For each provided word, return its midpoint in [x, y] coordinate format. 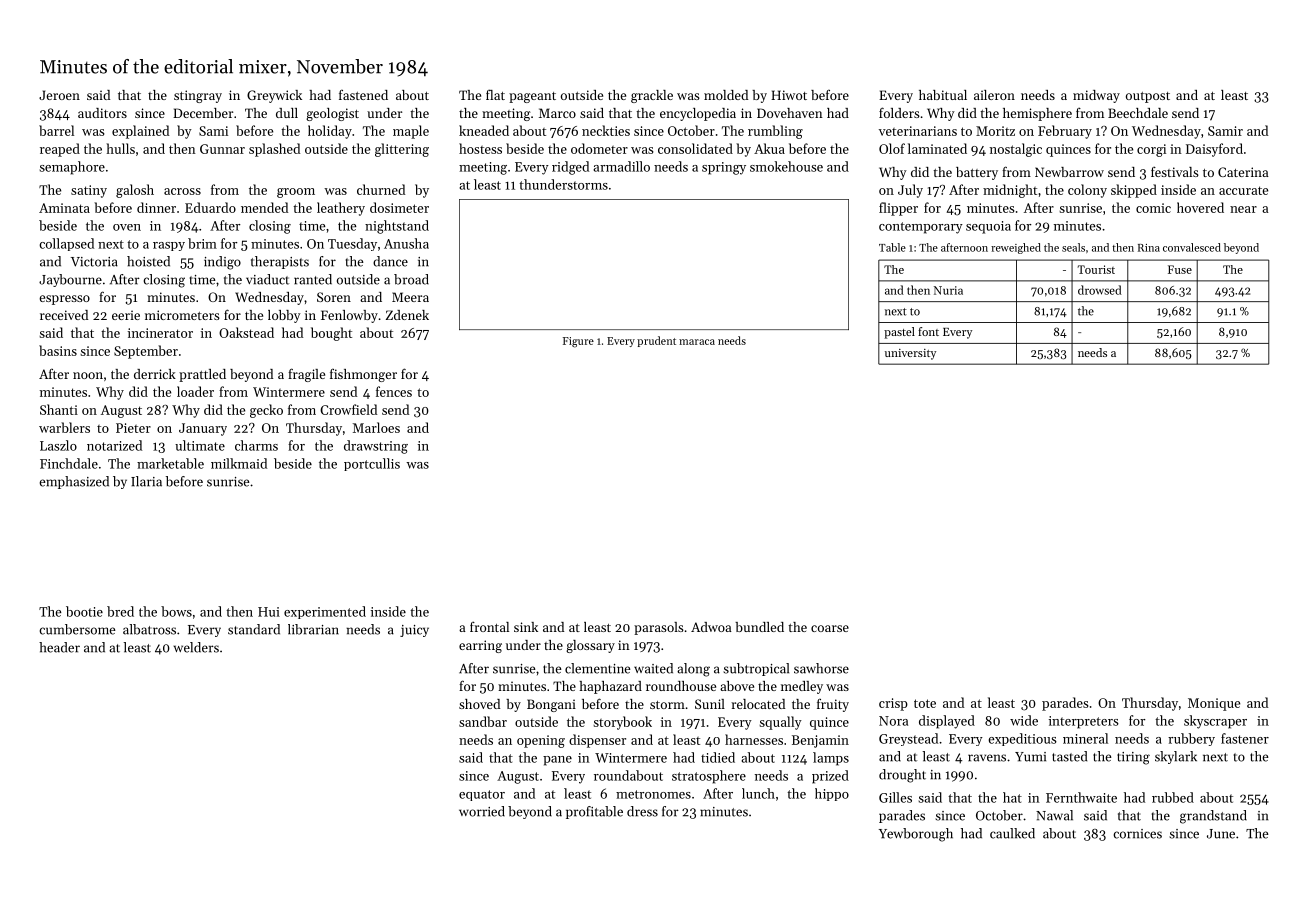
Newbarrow [1069, 172]
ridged [570, 168]
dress [642, 811]
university [910, 354]
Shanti [59, 409]
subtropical [756, 669]
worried [482, 811]
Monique [1214, 704]
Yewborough [916, 835]
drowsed [1100, 290]
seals [1073, 247]
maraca [697, 342]
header [59, 647]
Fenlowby [349, 316]
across [182, 191]
